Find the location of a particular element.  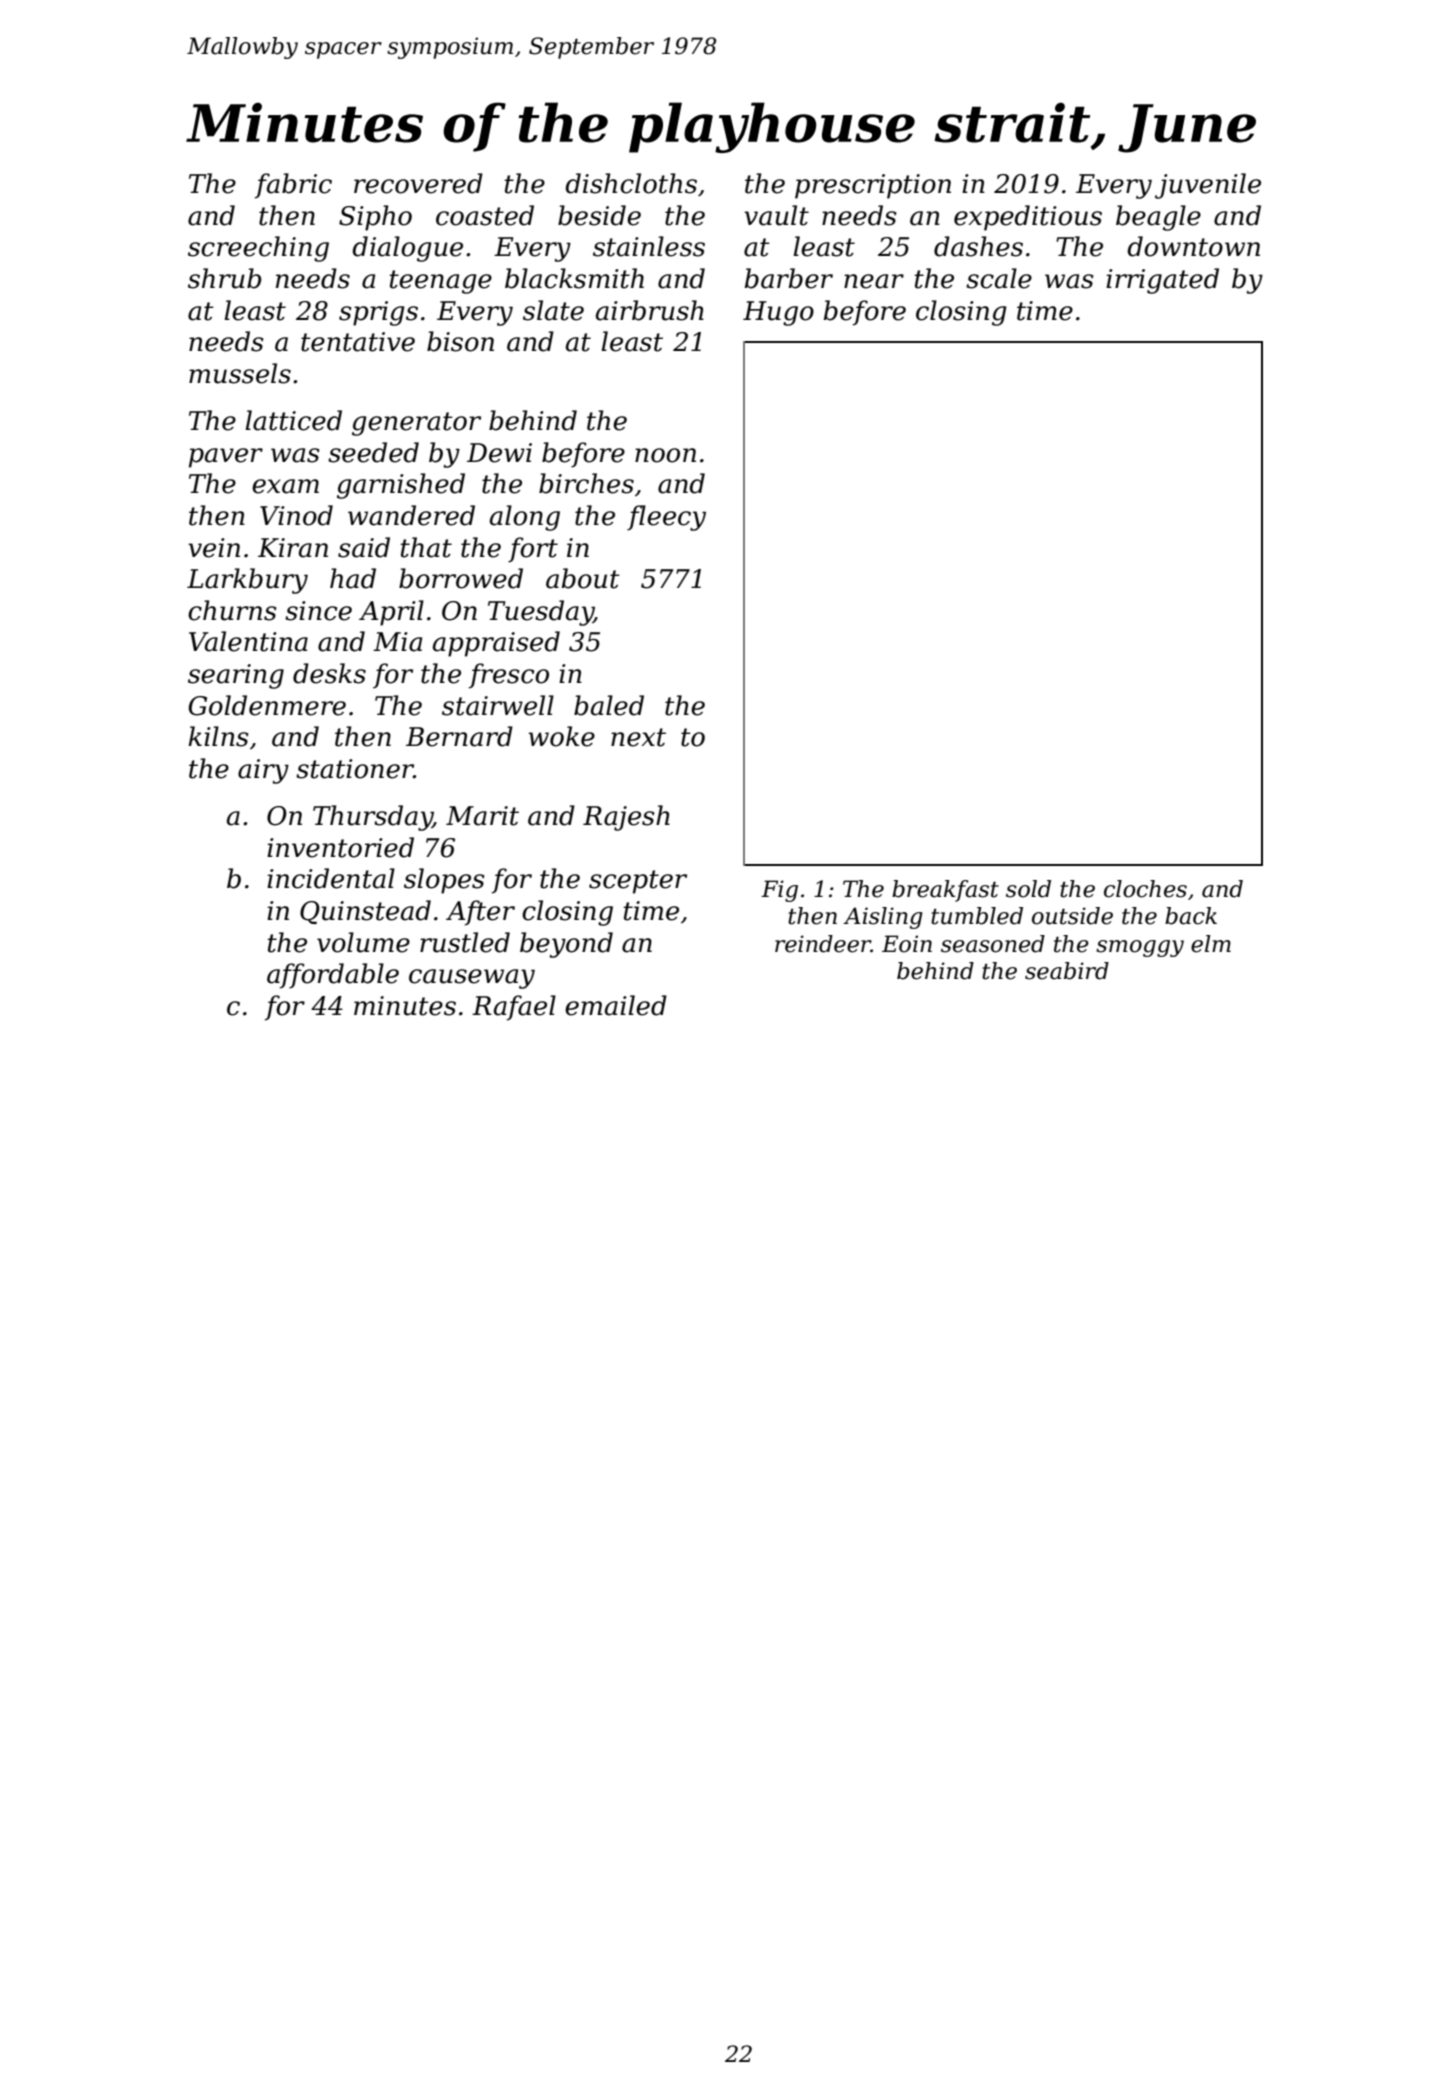

reindeer is located at coordinates (823, 944).
